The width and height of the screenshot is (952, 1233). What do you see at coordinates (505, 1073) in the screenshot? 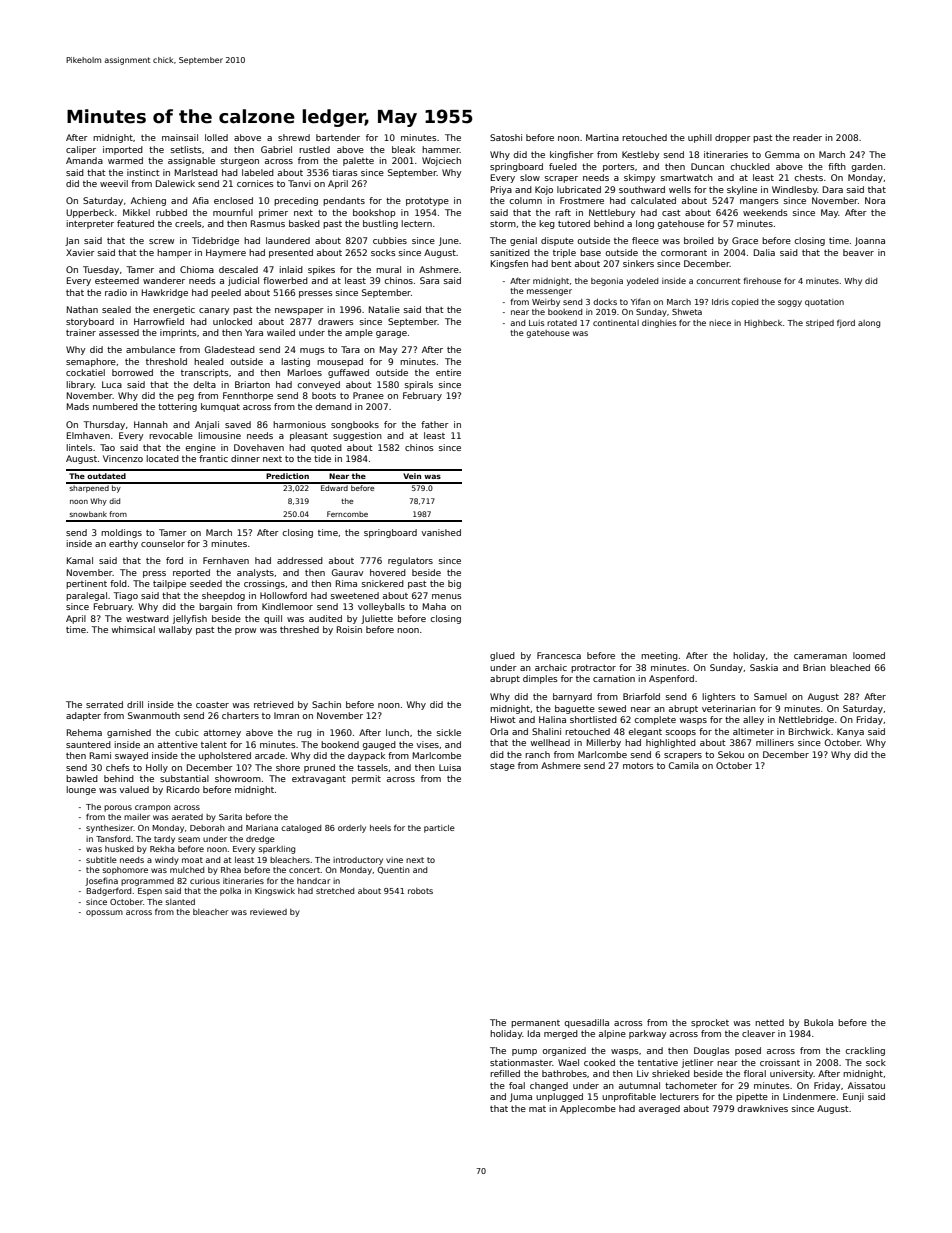
I see `refilled` at bounding box center [505, 1073].
